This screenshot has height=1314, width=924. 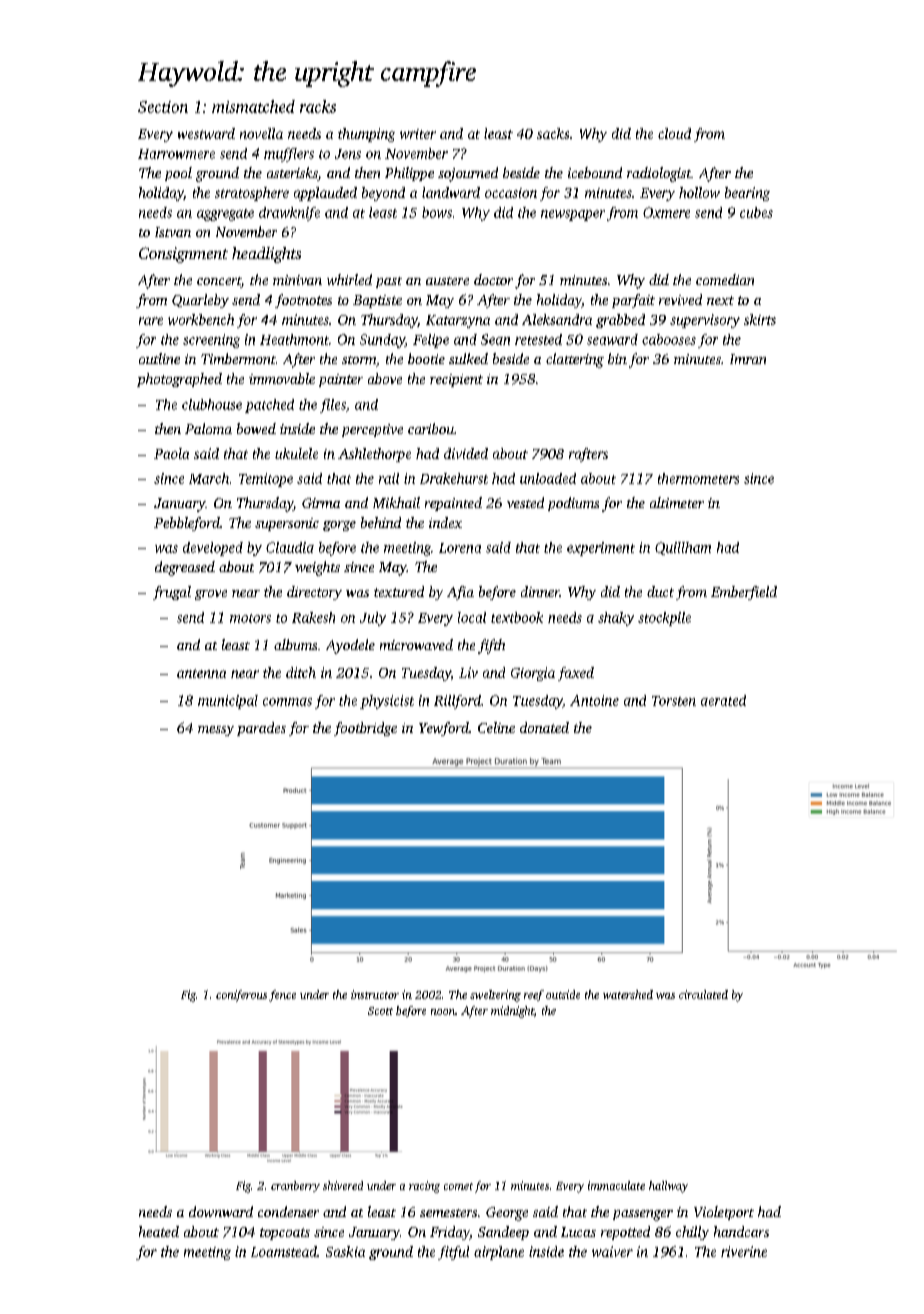 What do you see at coordinates (453, 1253) in the screenshot?
I see `fitful` at bounding box center [453, 1253].
